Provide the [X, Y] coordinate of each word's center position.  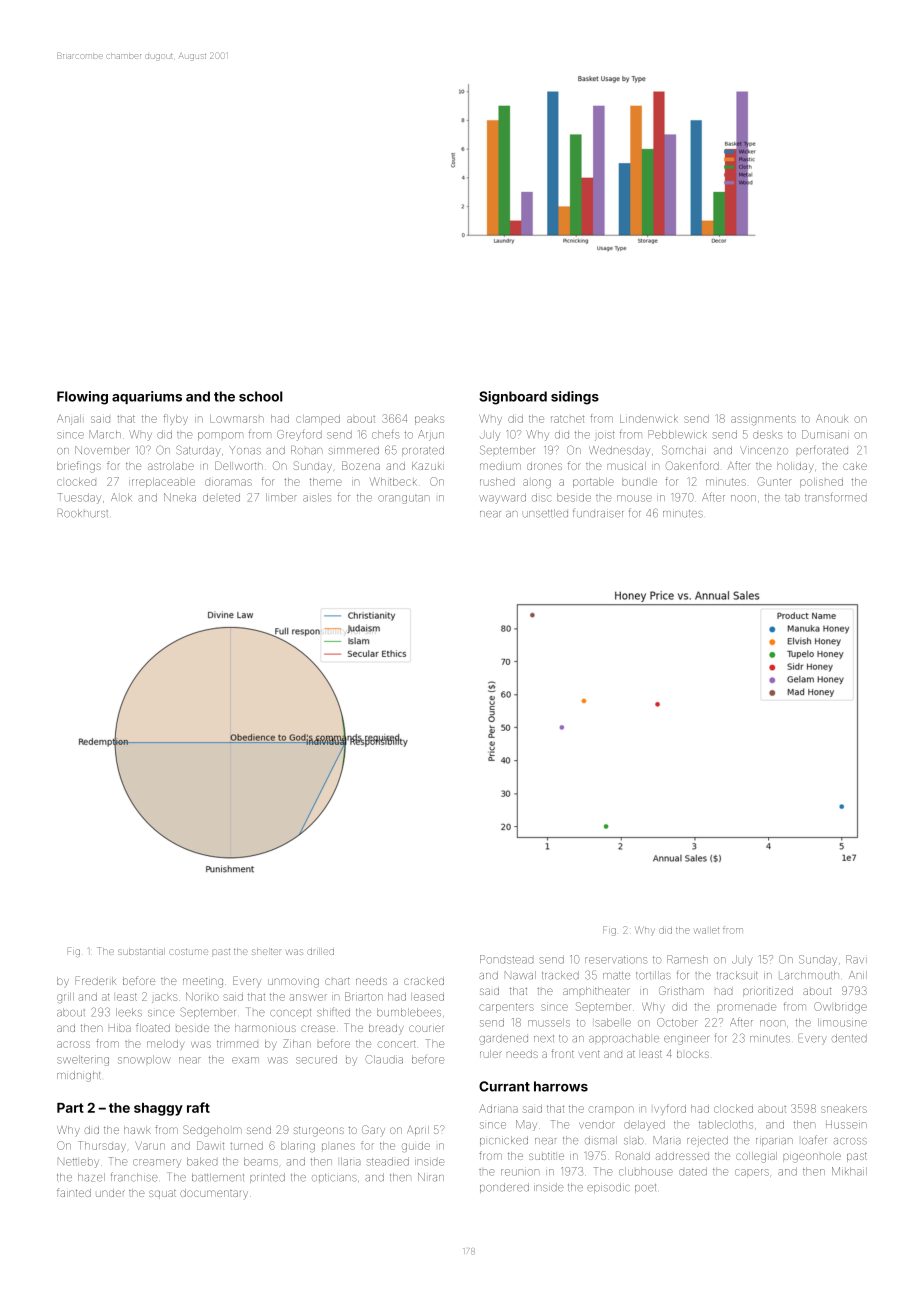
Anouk [832, 418]
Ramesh [687, 959]
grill [65, 998]
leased [427, 997]
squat [162, 1194]
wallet [706, 930]
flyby [176, 419]
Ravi [856, 959]
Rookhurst [83, 513]
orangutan [404, 499]
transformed [836, 497]
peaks [429, 420]
